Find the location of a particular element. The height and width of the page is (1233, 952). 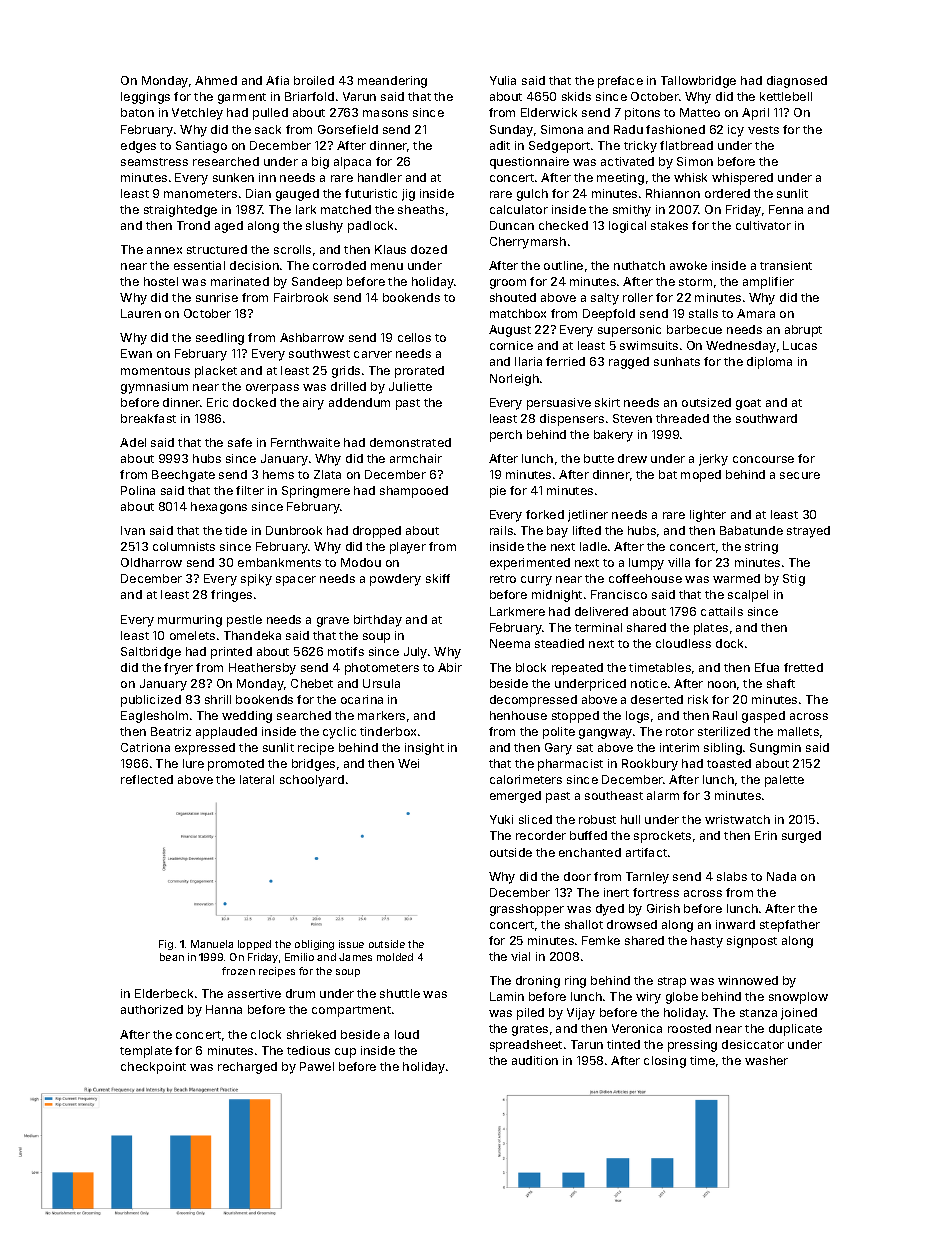

safe is located at coordinates (240, 442).
